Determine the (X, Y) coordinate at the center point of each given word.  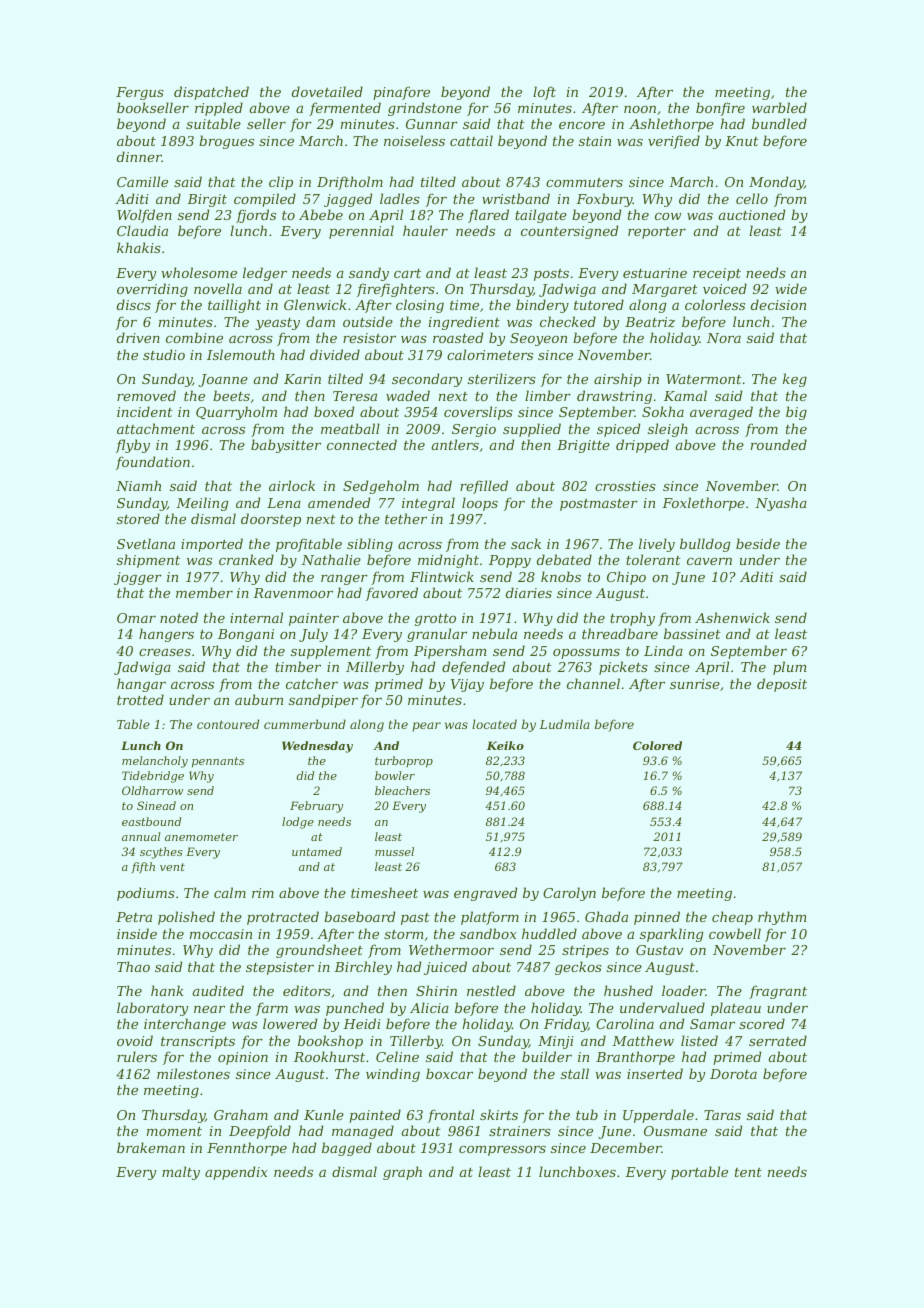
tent (748, 1172)
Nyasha (781, 504)
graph (402, 1173)
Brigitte (583, 446)
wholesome (199, 272)
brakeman (151, 1147)
